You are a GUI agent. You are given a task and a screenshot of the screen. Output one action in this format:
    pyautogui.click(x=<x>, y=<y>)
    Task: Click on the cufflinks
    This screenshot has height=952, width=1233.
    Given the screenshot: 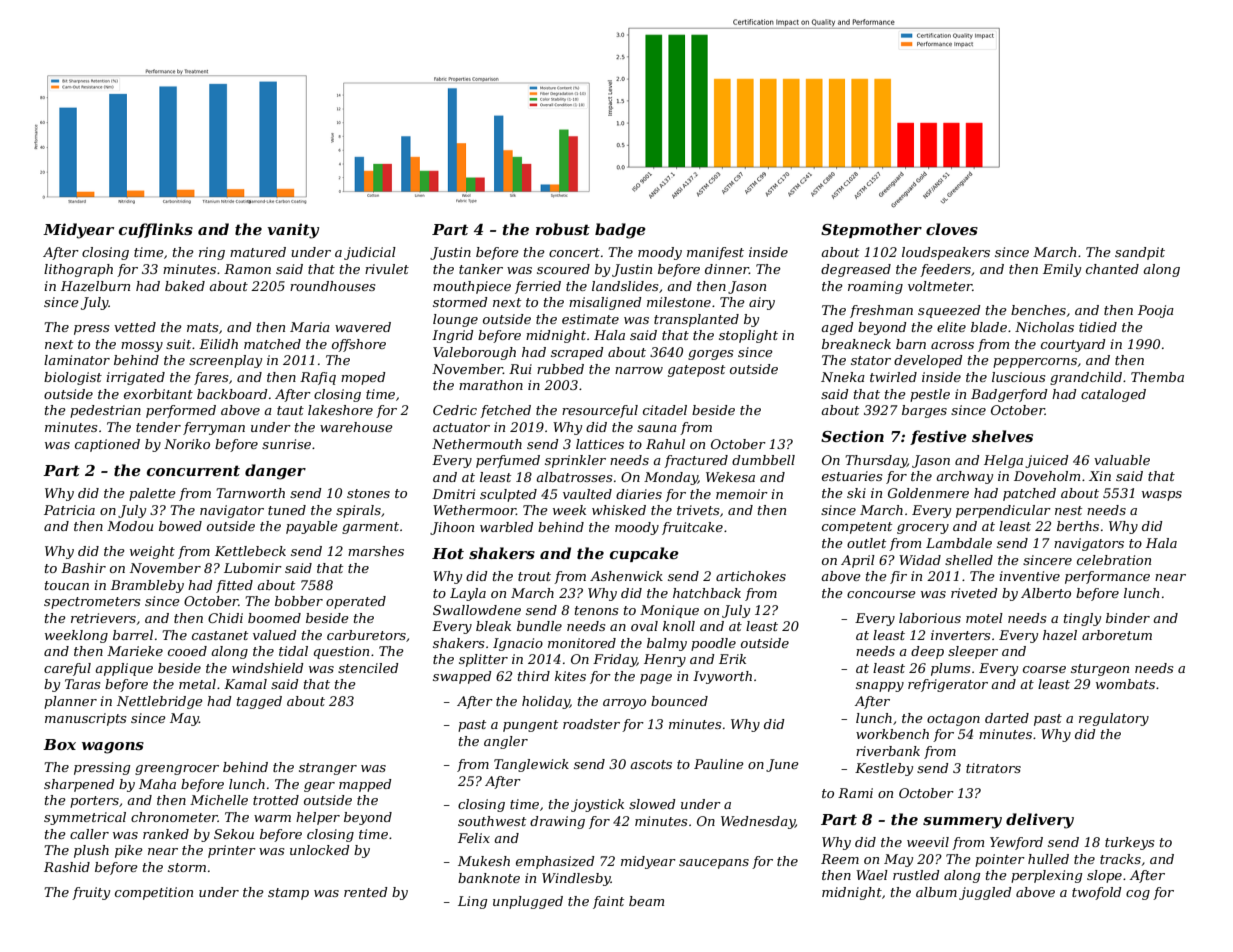 What is the action you would take?
    pyautogui.click(x=156, y=230)
